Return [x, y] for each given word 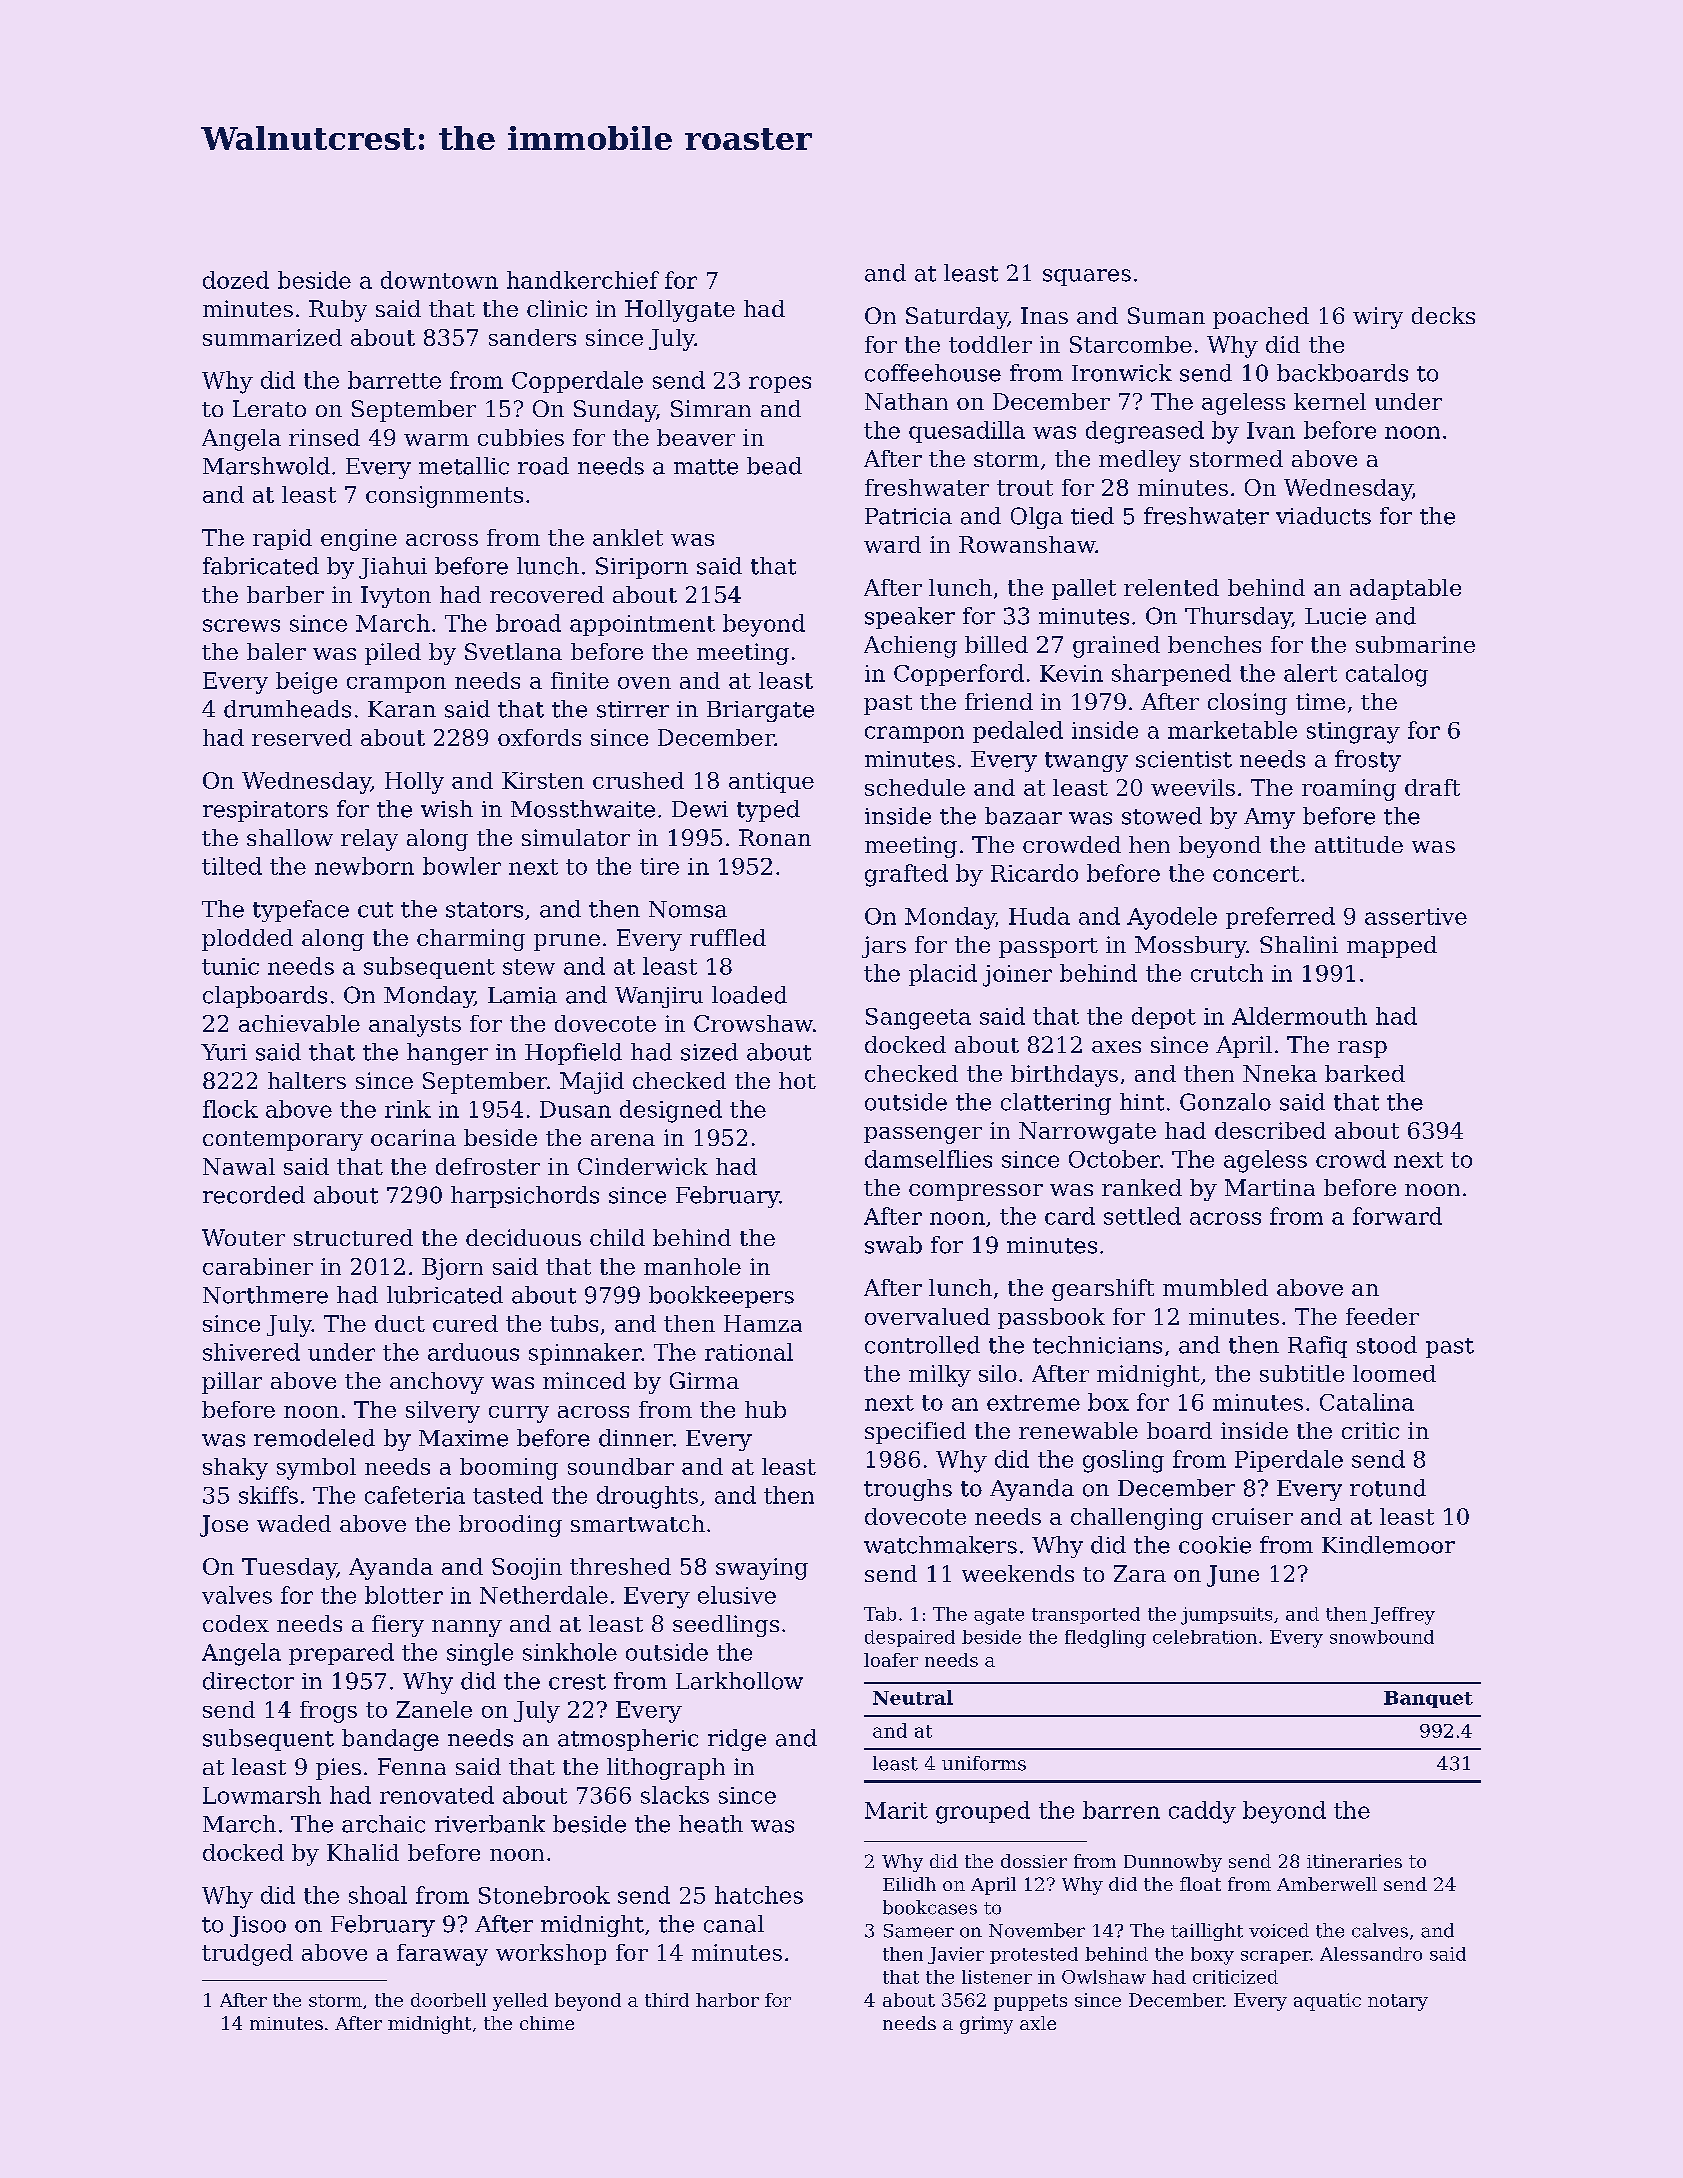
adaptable [1405, 589]
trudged [247, 1955]
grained [1116, 647]
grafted [906, 875]
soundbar [621, 1466]
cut [375, 910]
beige [306, 683]
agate [999, 1616]
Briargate [760, 711]
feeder [1382, 1316]
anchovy [437, 1383]
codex [236, 1623]
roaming [1349, 790]
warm [436, 440]
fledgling [1105, 1639]
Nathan [906, 401]
